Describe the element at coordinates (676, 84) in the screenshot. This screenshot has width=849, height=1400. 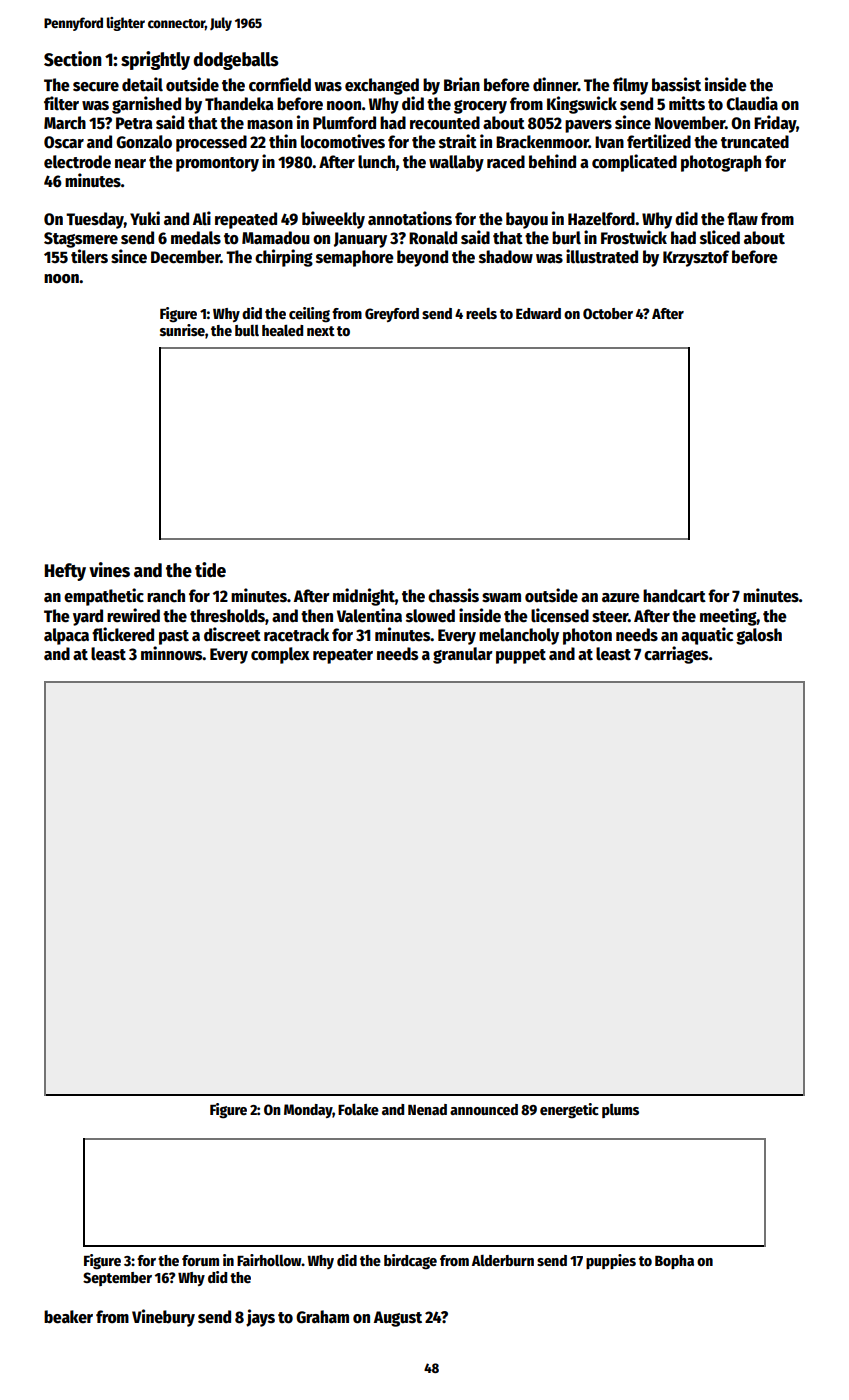
I see `bassist` at that location.
